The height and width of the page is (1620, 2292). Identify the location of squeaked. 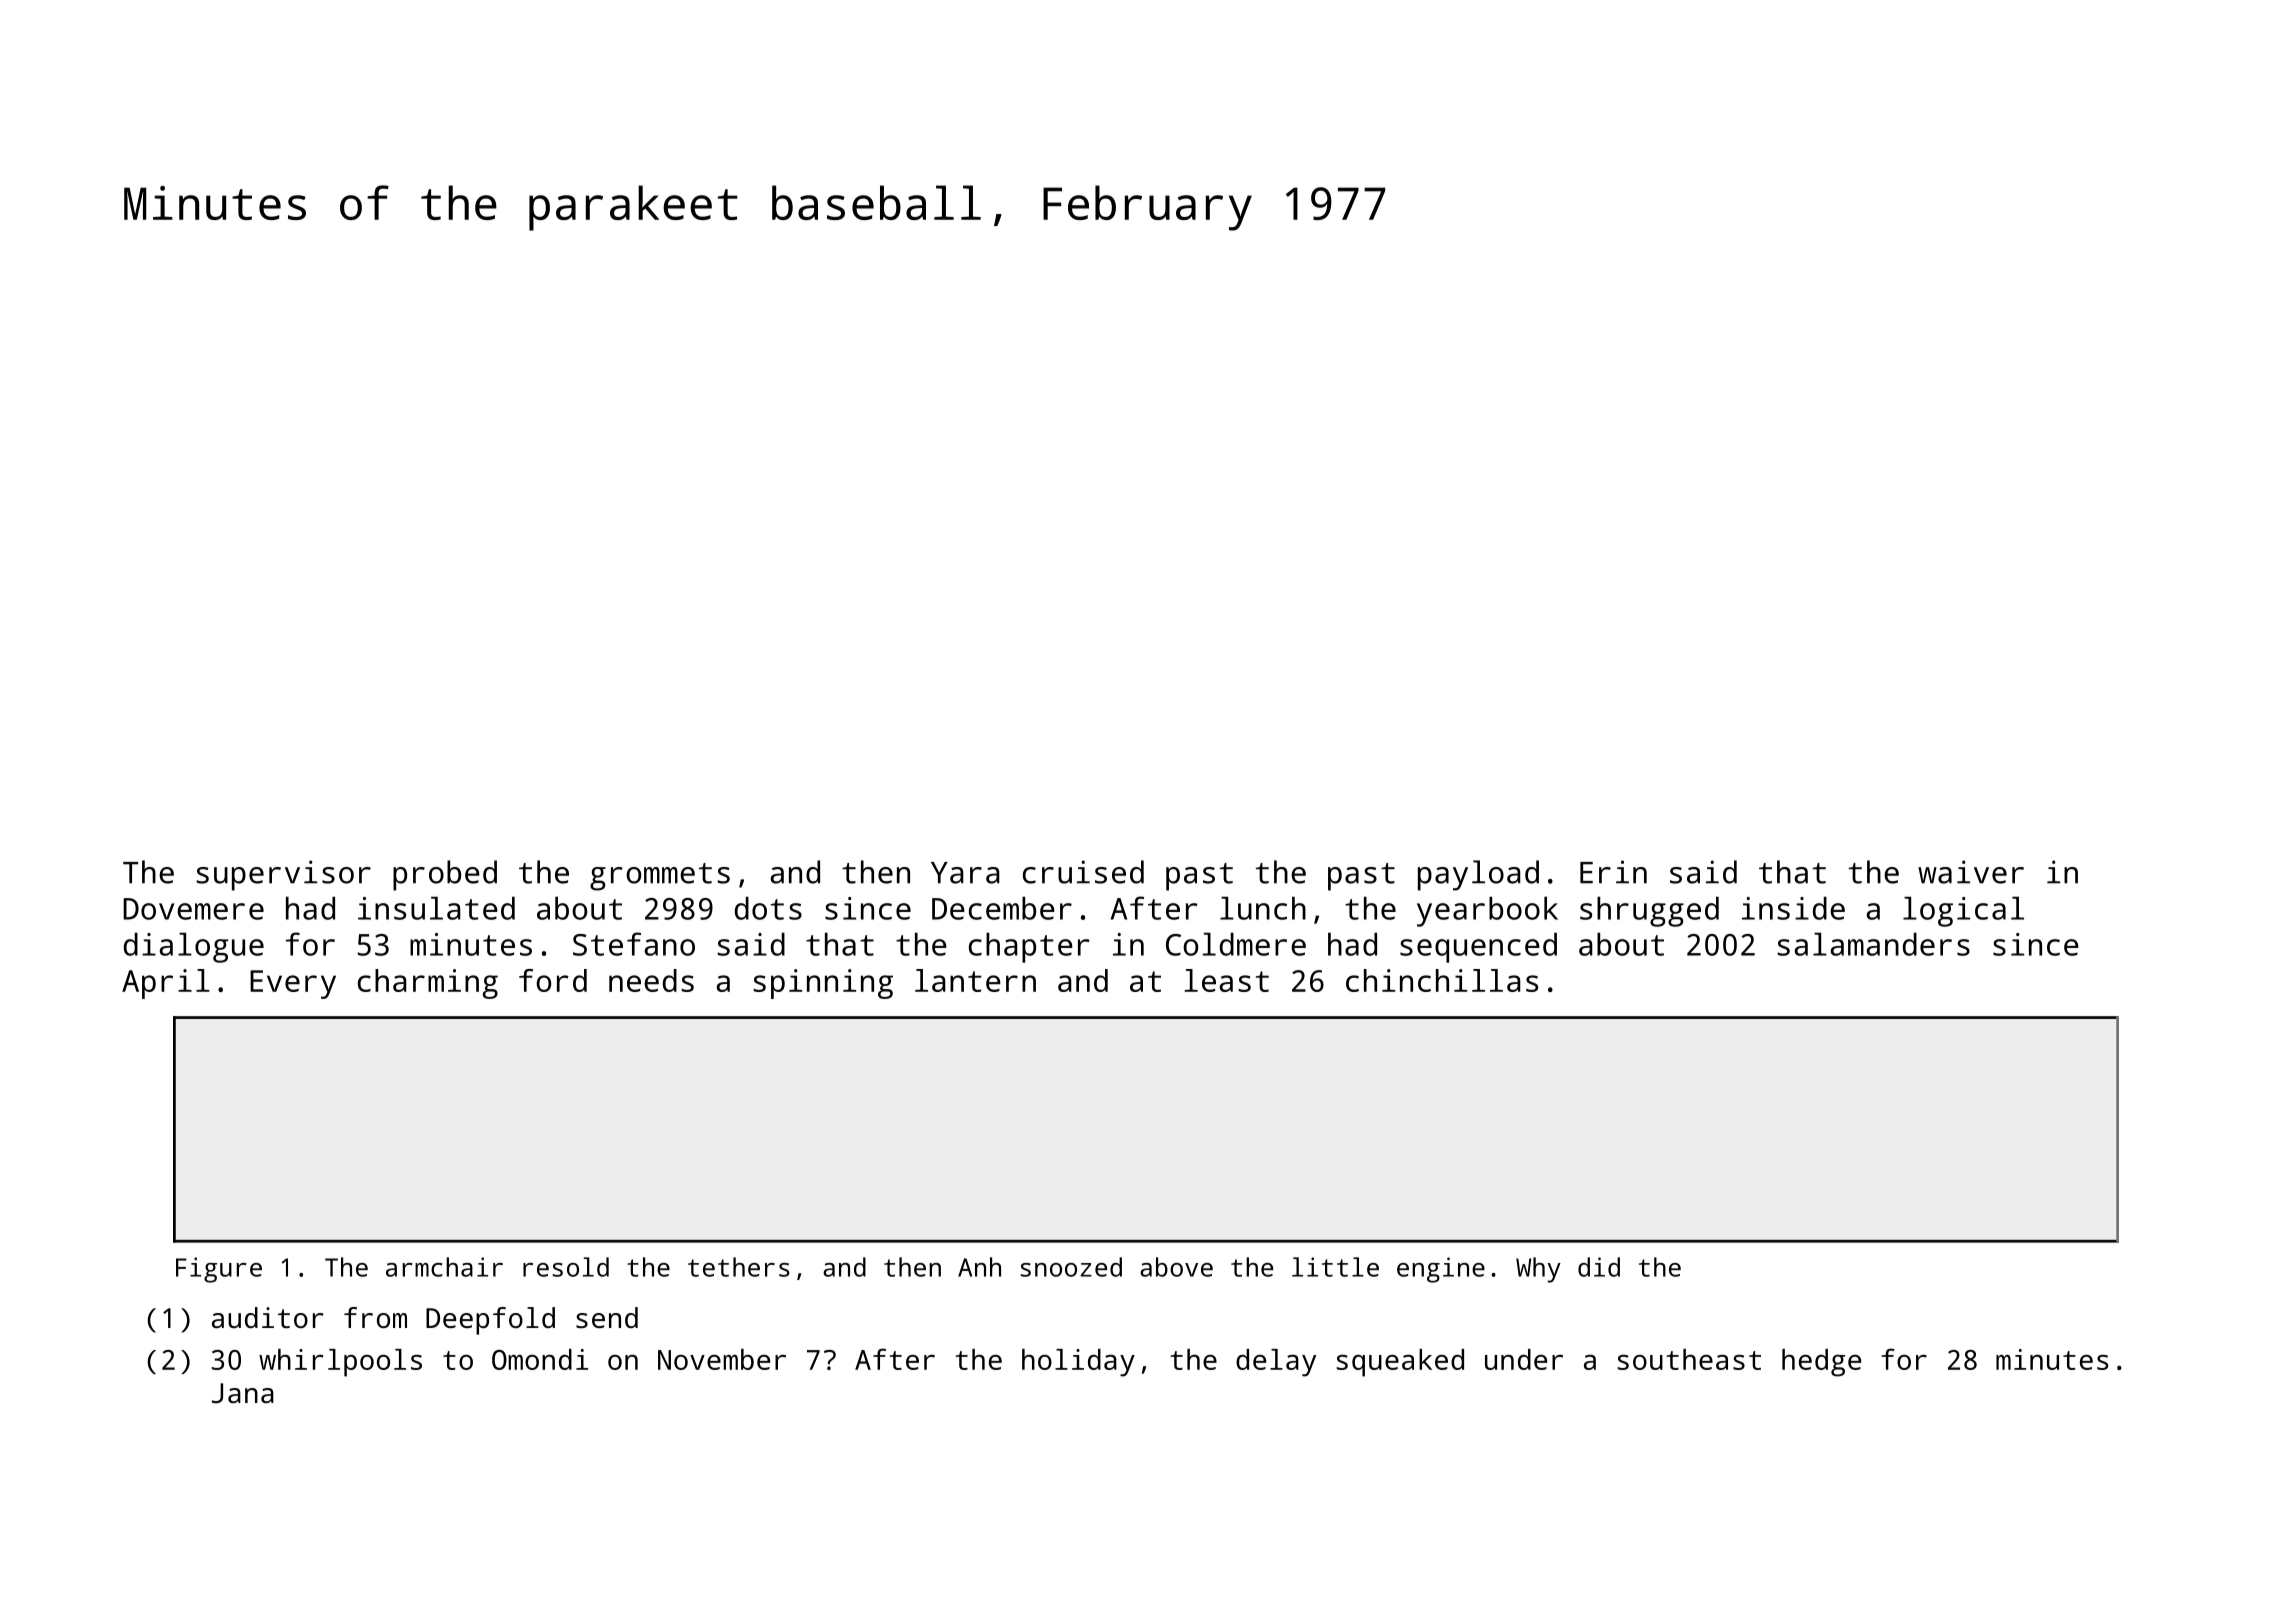
(1400, 1363).
